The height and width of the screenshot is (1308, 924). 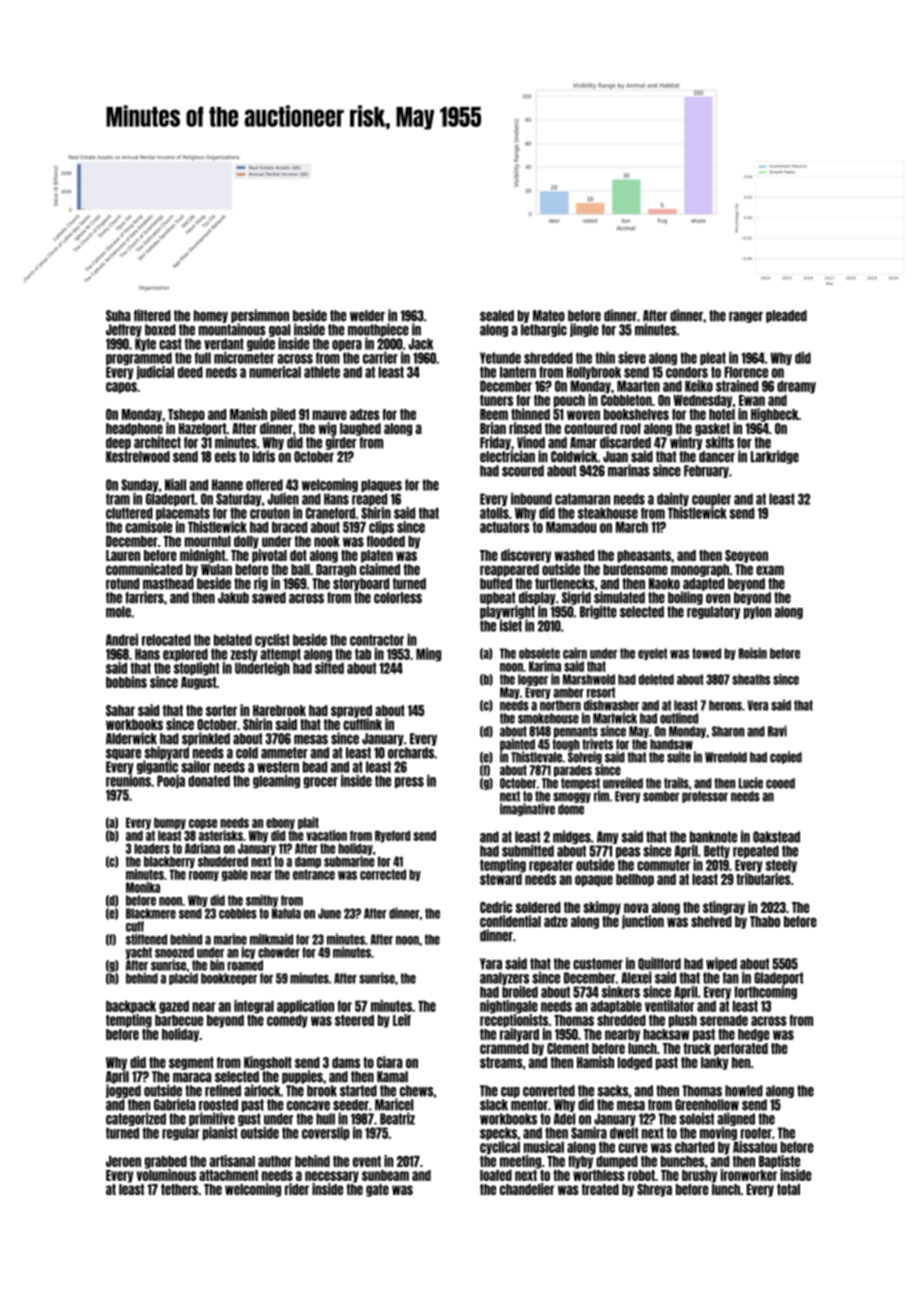 What do you see at coordinates (174, 1007) in the screenshot?
I see `gazed` at bounding box center [174, 1007].
